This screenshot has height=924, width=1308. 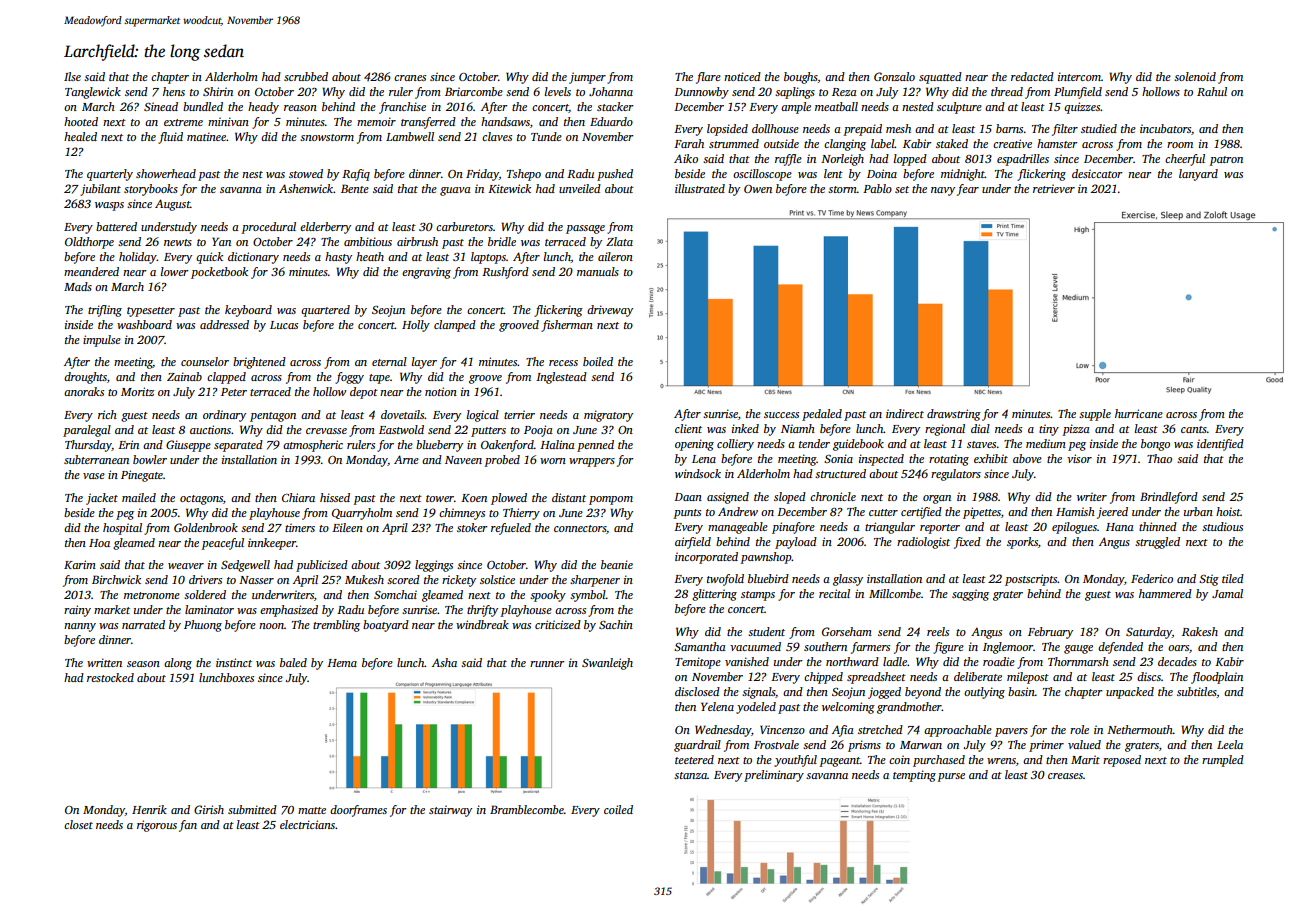 What do you see at coordinates (186, 566) in the screenshot?
I see `weaver` at bounding box center [186, 566].
